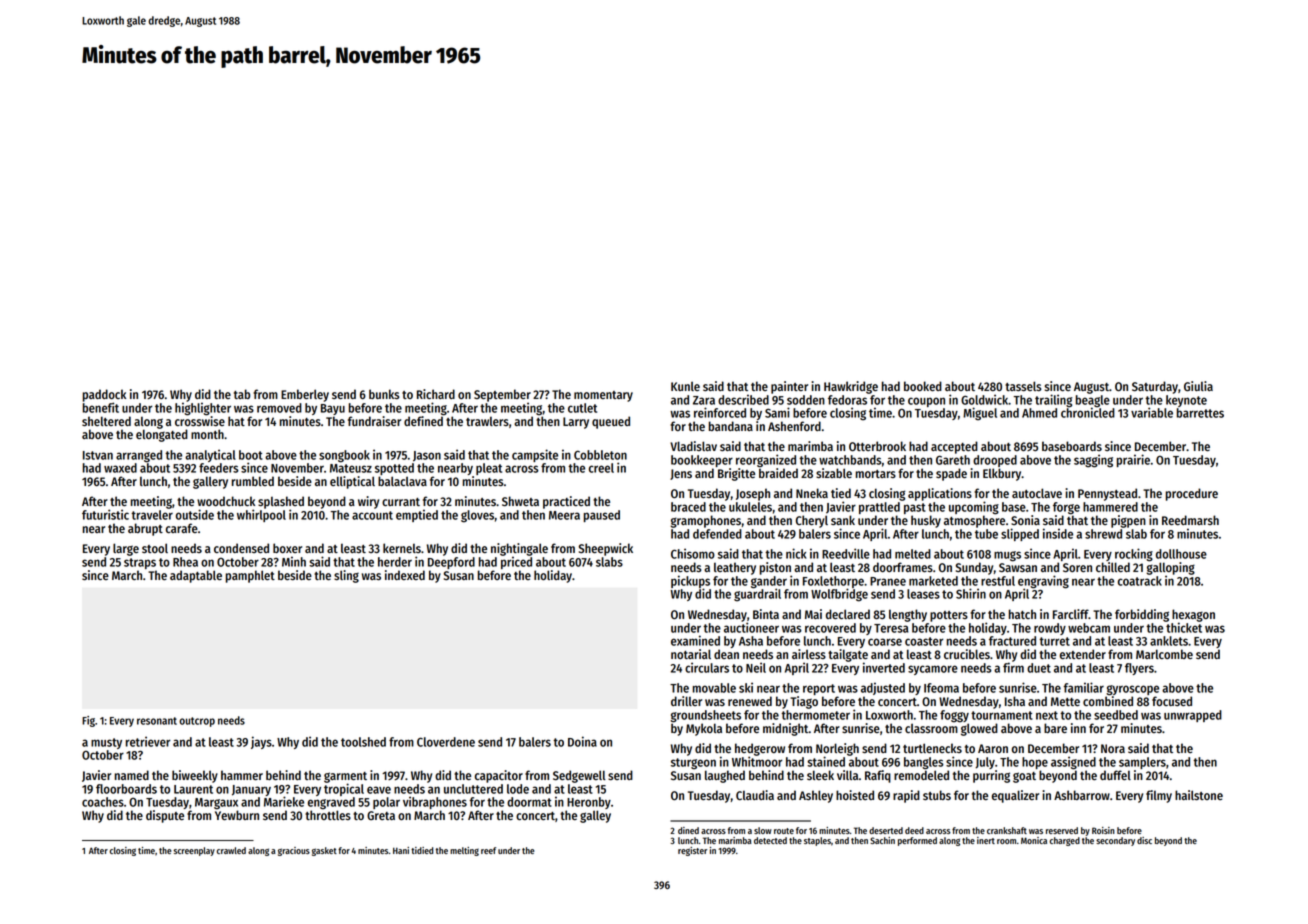 The height and width of the screenshot is (924, 1308). Describe the element at coordinates (974, 568) in the screenshot. I see `Sunday` at that location.
